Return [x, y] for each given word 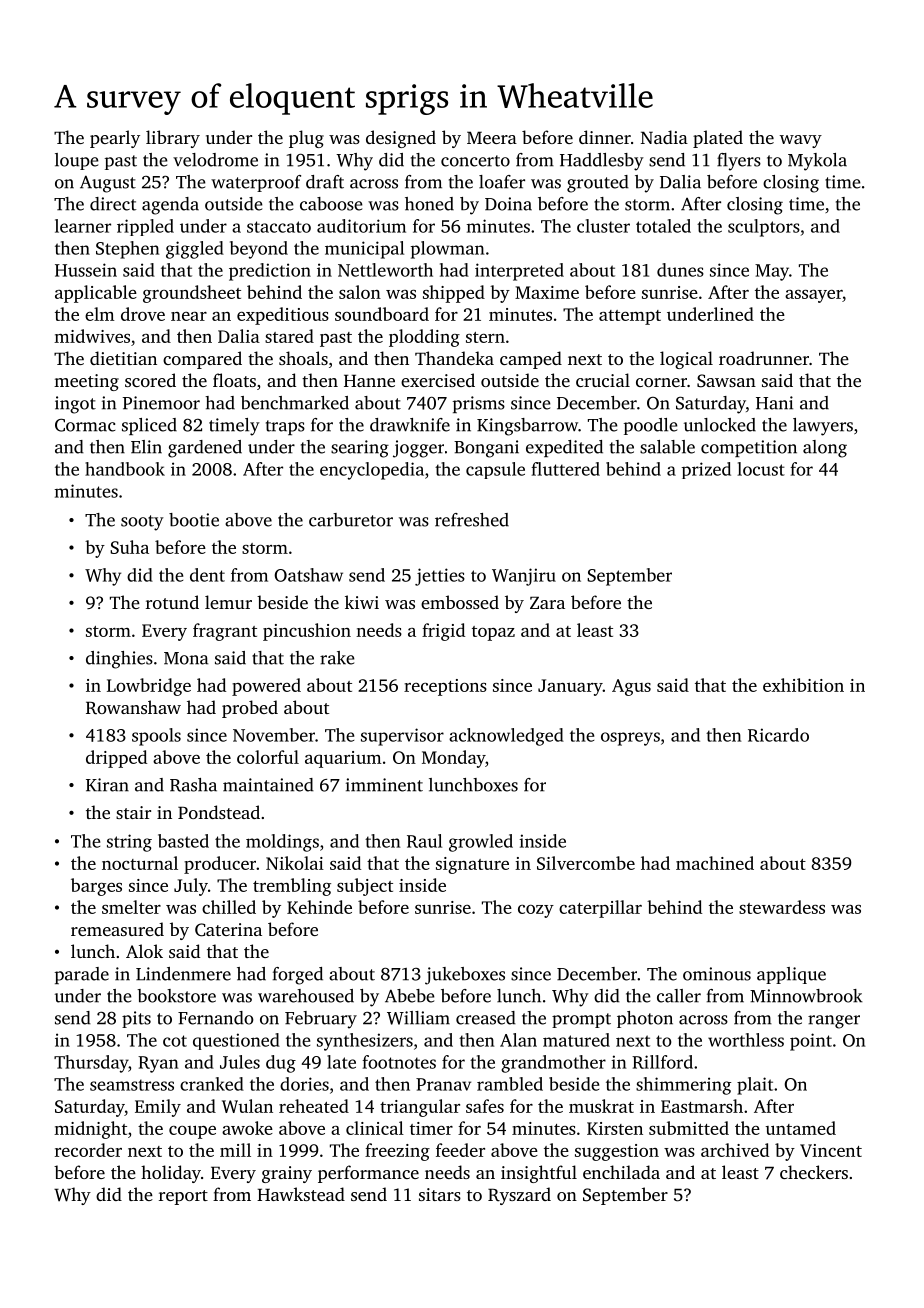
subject [365, 887]
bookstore [176, 996]
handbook [125, 469]
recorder [88, 1150]
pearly [115, 139]
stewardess [782, 907]
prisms [479, 404]
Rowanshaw [133, 707]
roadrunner [764, 358]
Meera [492, 137]
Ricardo [778, 735]
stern [485, 337]
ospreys [630, 739]
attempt [630, 317]
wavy [801, 141]
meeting [86, 382]
